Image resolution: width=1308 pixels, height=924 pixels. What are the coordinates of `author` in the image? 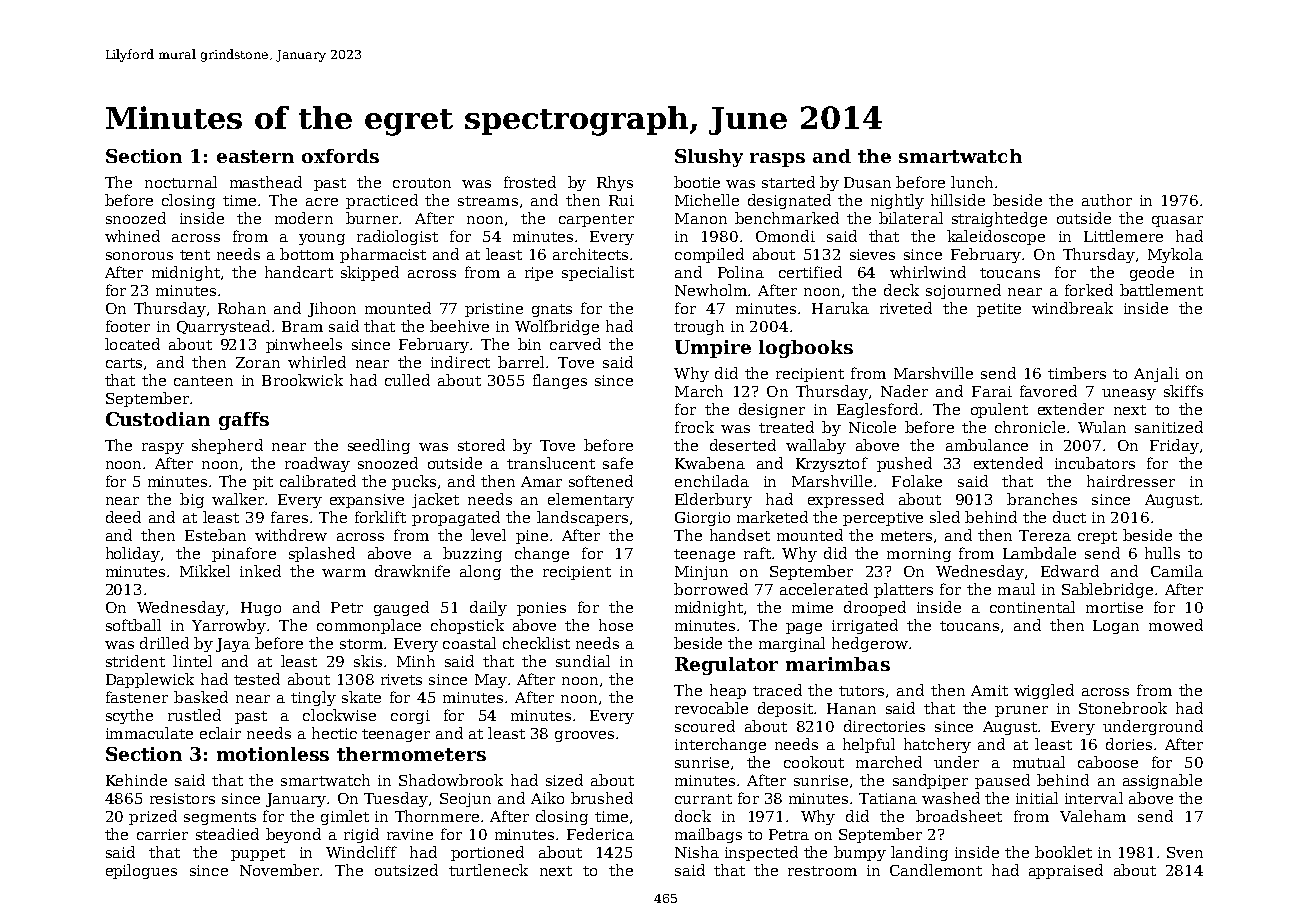 It's located at (1107, 200).
